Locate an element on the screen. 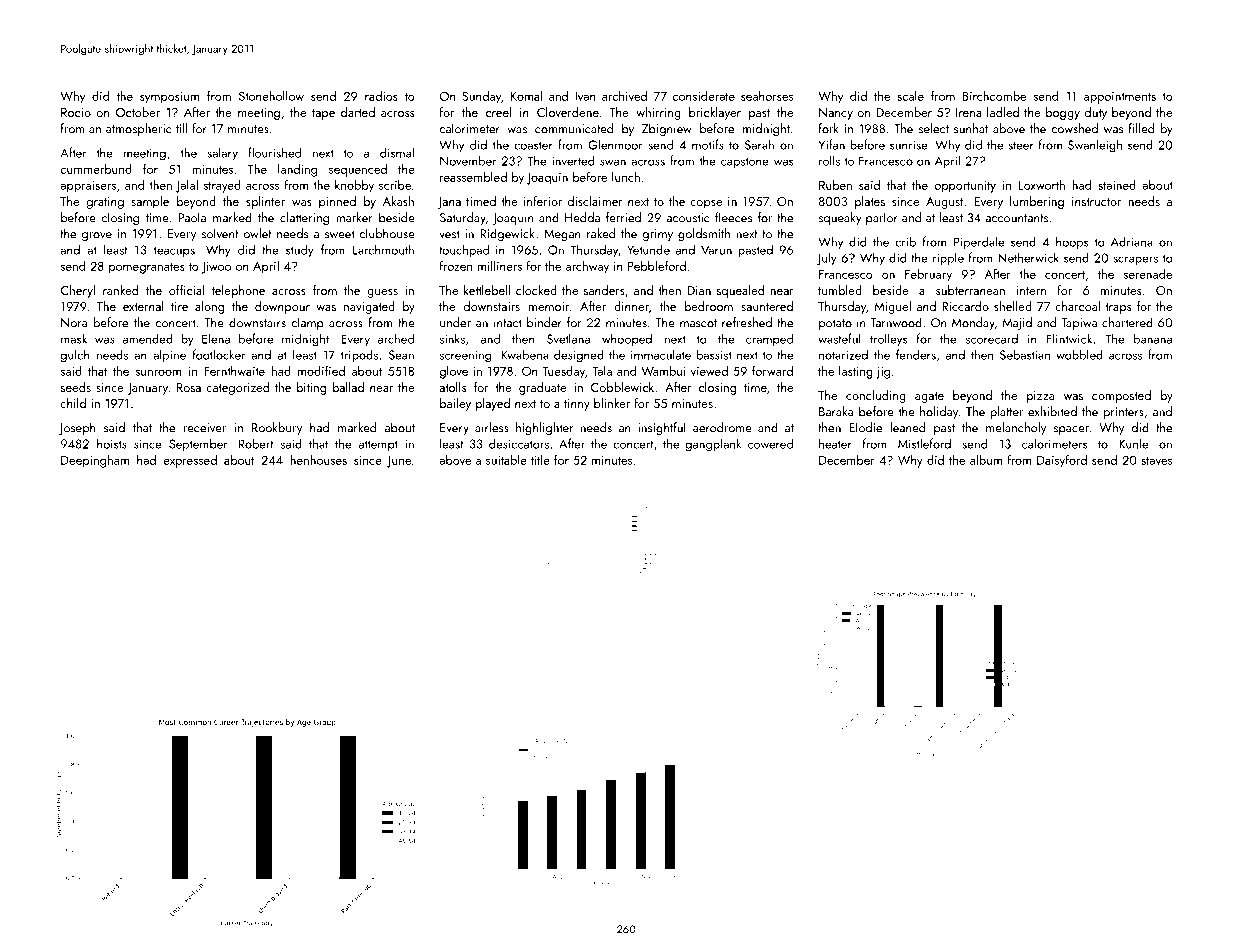 This screenshot has height=952, width=1233. cowered is located at coordinates (770, 444).
